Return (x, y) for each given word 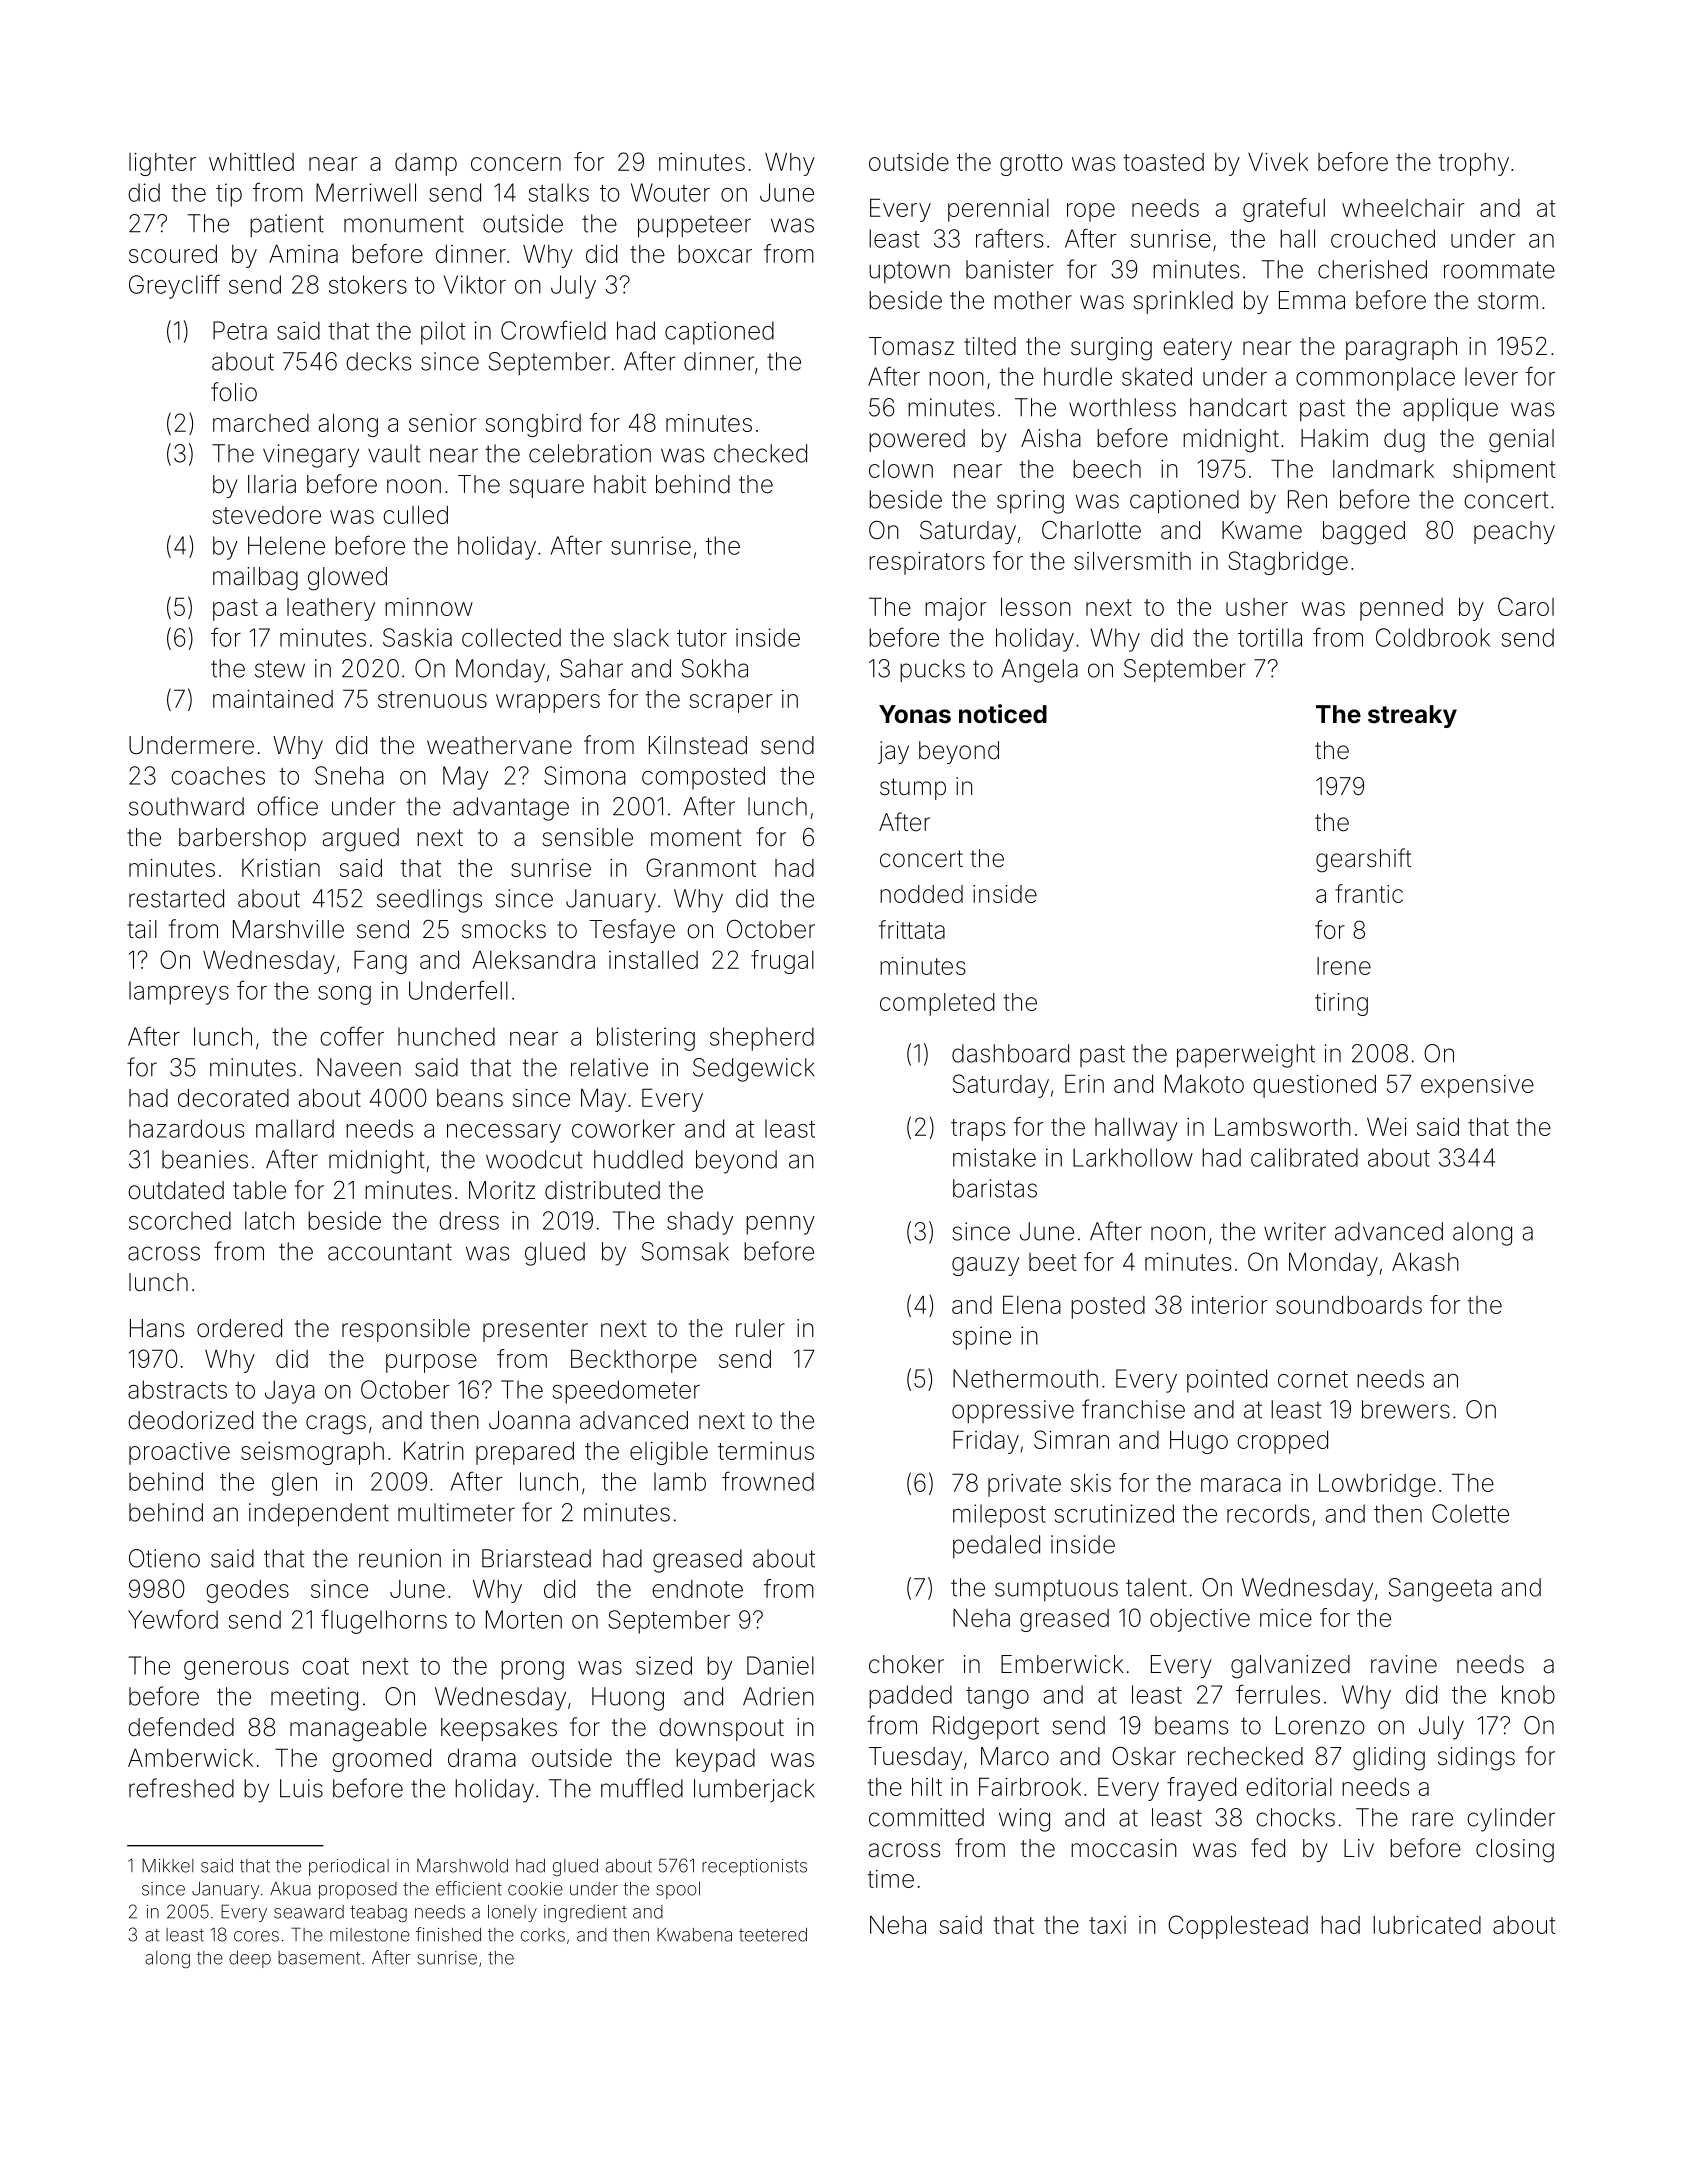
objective (1200, 1620)
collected (511, 637)
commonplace (1375, 379)
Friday (986, 1442)
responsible (406, 1330)
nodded (921, 894)
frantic (1369, 893)
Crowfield (553, 330)
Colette (1470, 1513)
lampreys (179, 993)
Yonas (915, 714)
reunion (400, 1558)
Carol (1526, 606)
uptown (909, 272)
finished (448, 1934)
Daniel (780, 1665)
